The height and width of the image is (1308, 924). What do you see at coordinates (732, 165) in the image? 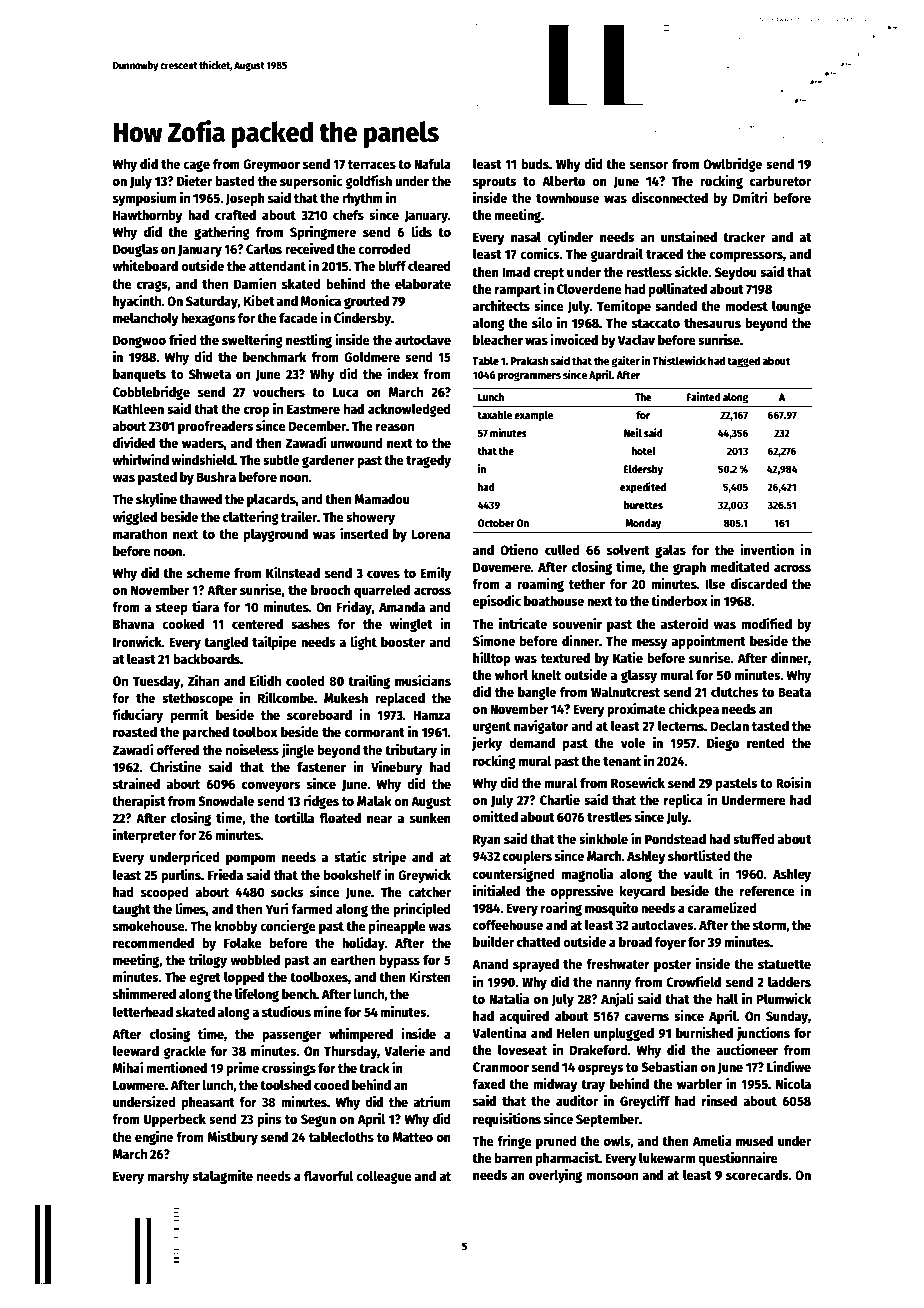
I see `Owlbridge` at bounding box center [732, 165].
